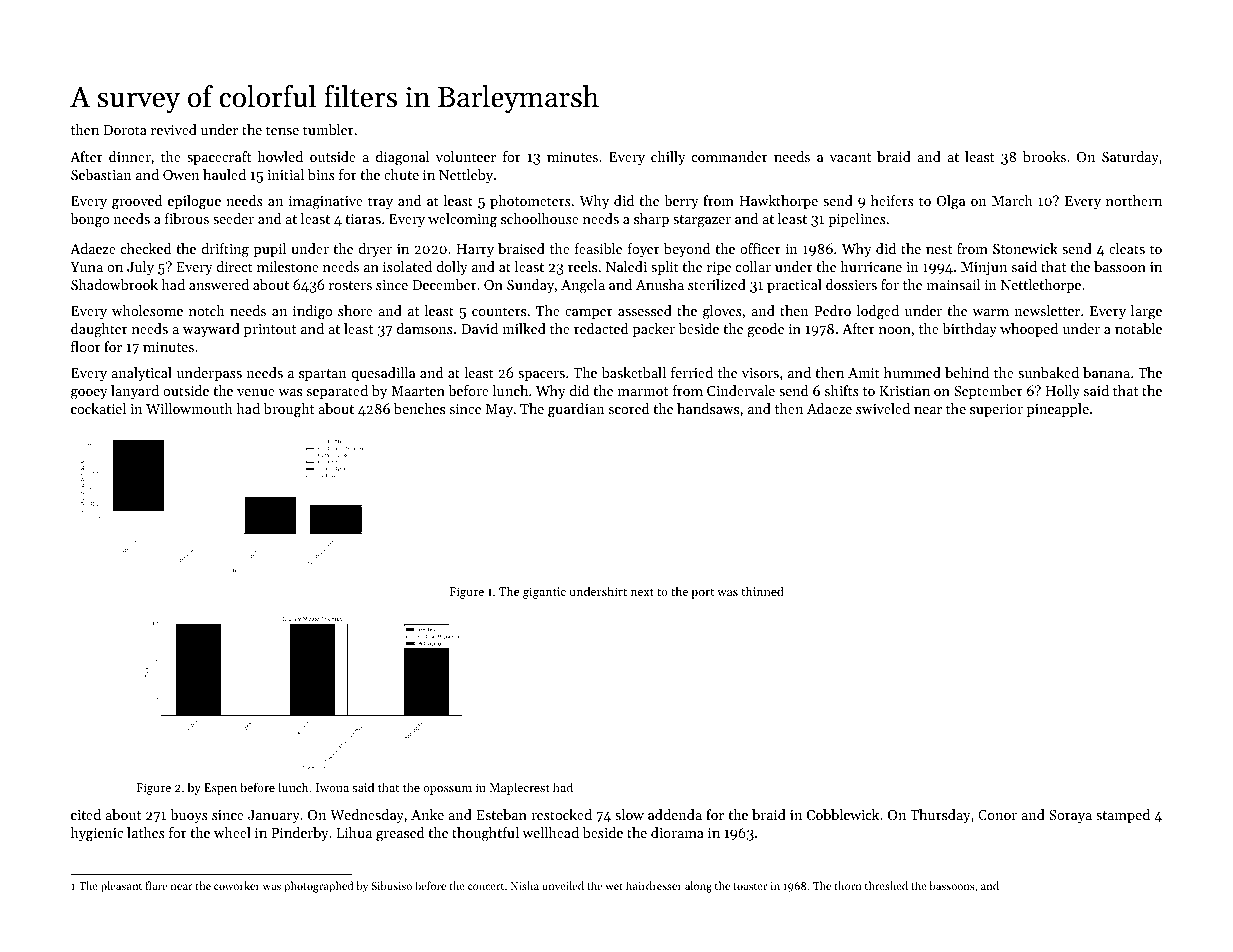 Image resolution: width=1233 pixels, height=952 pixels. I want to click on pipelines, so click(857, 220).
